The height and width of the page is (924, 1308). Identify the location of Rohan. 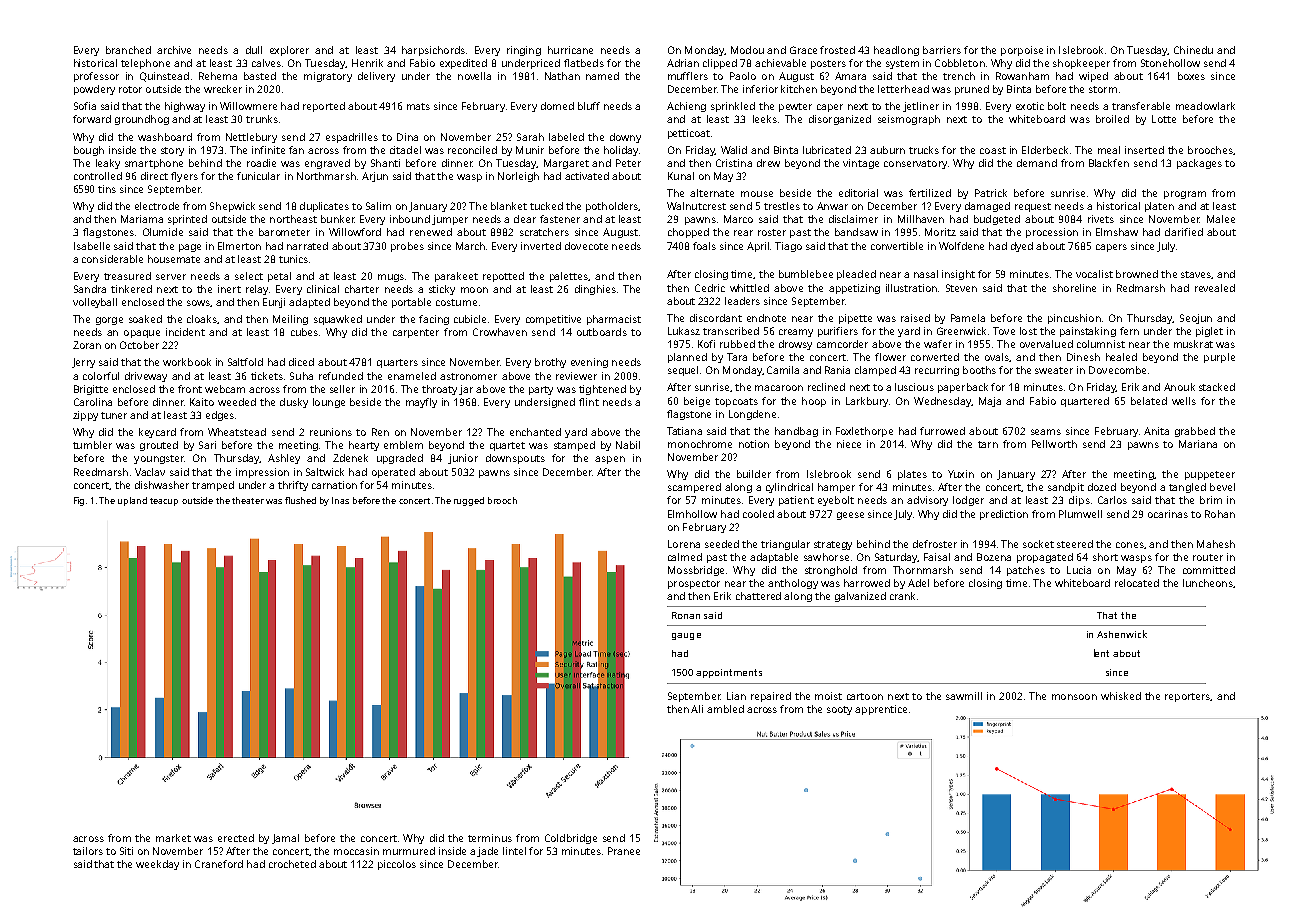
(1220, 514).
